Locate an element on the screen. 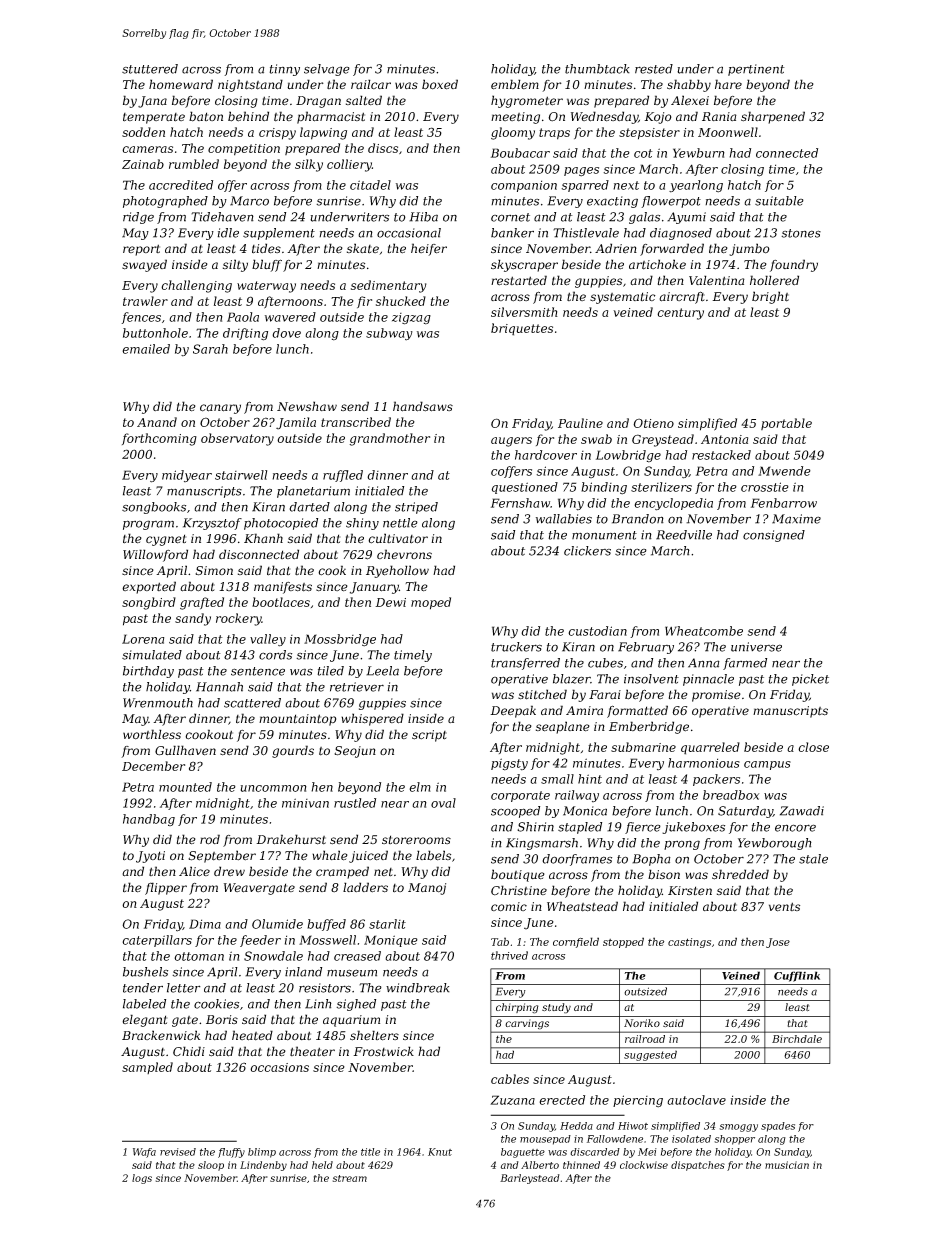  mounted is located at coordinates (185, 787).
